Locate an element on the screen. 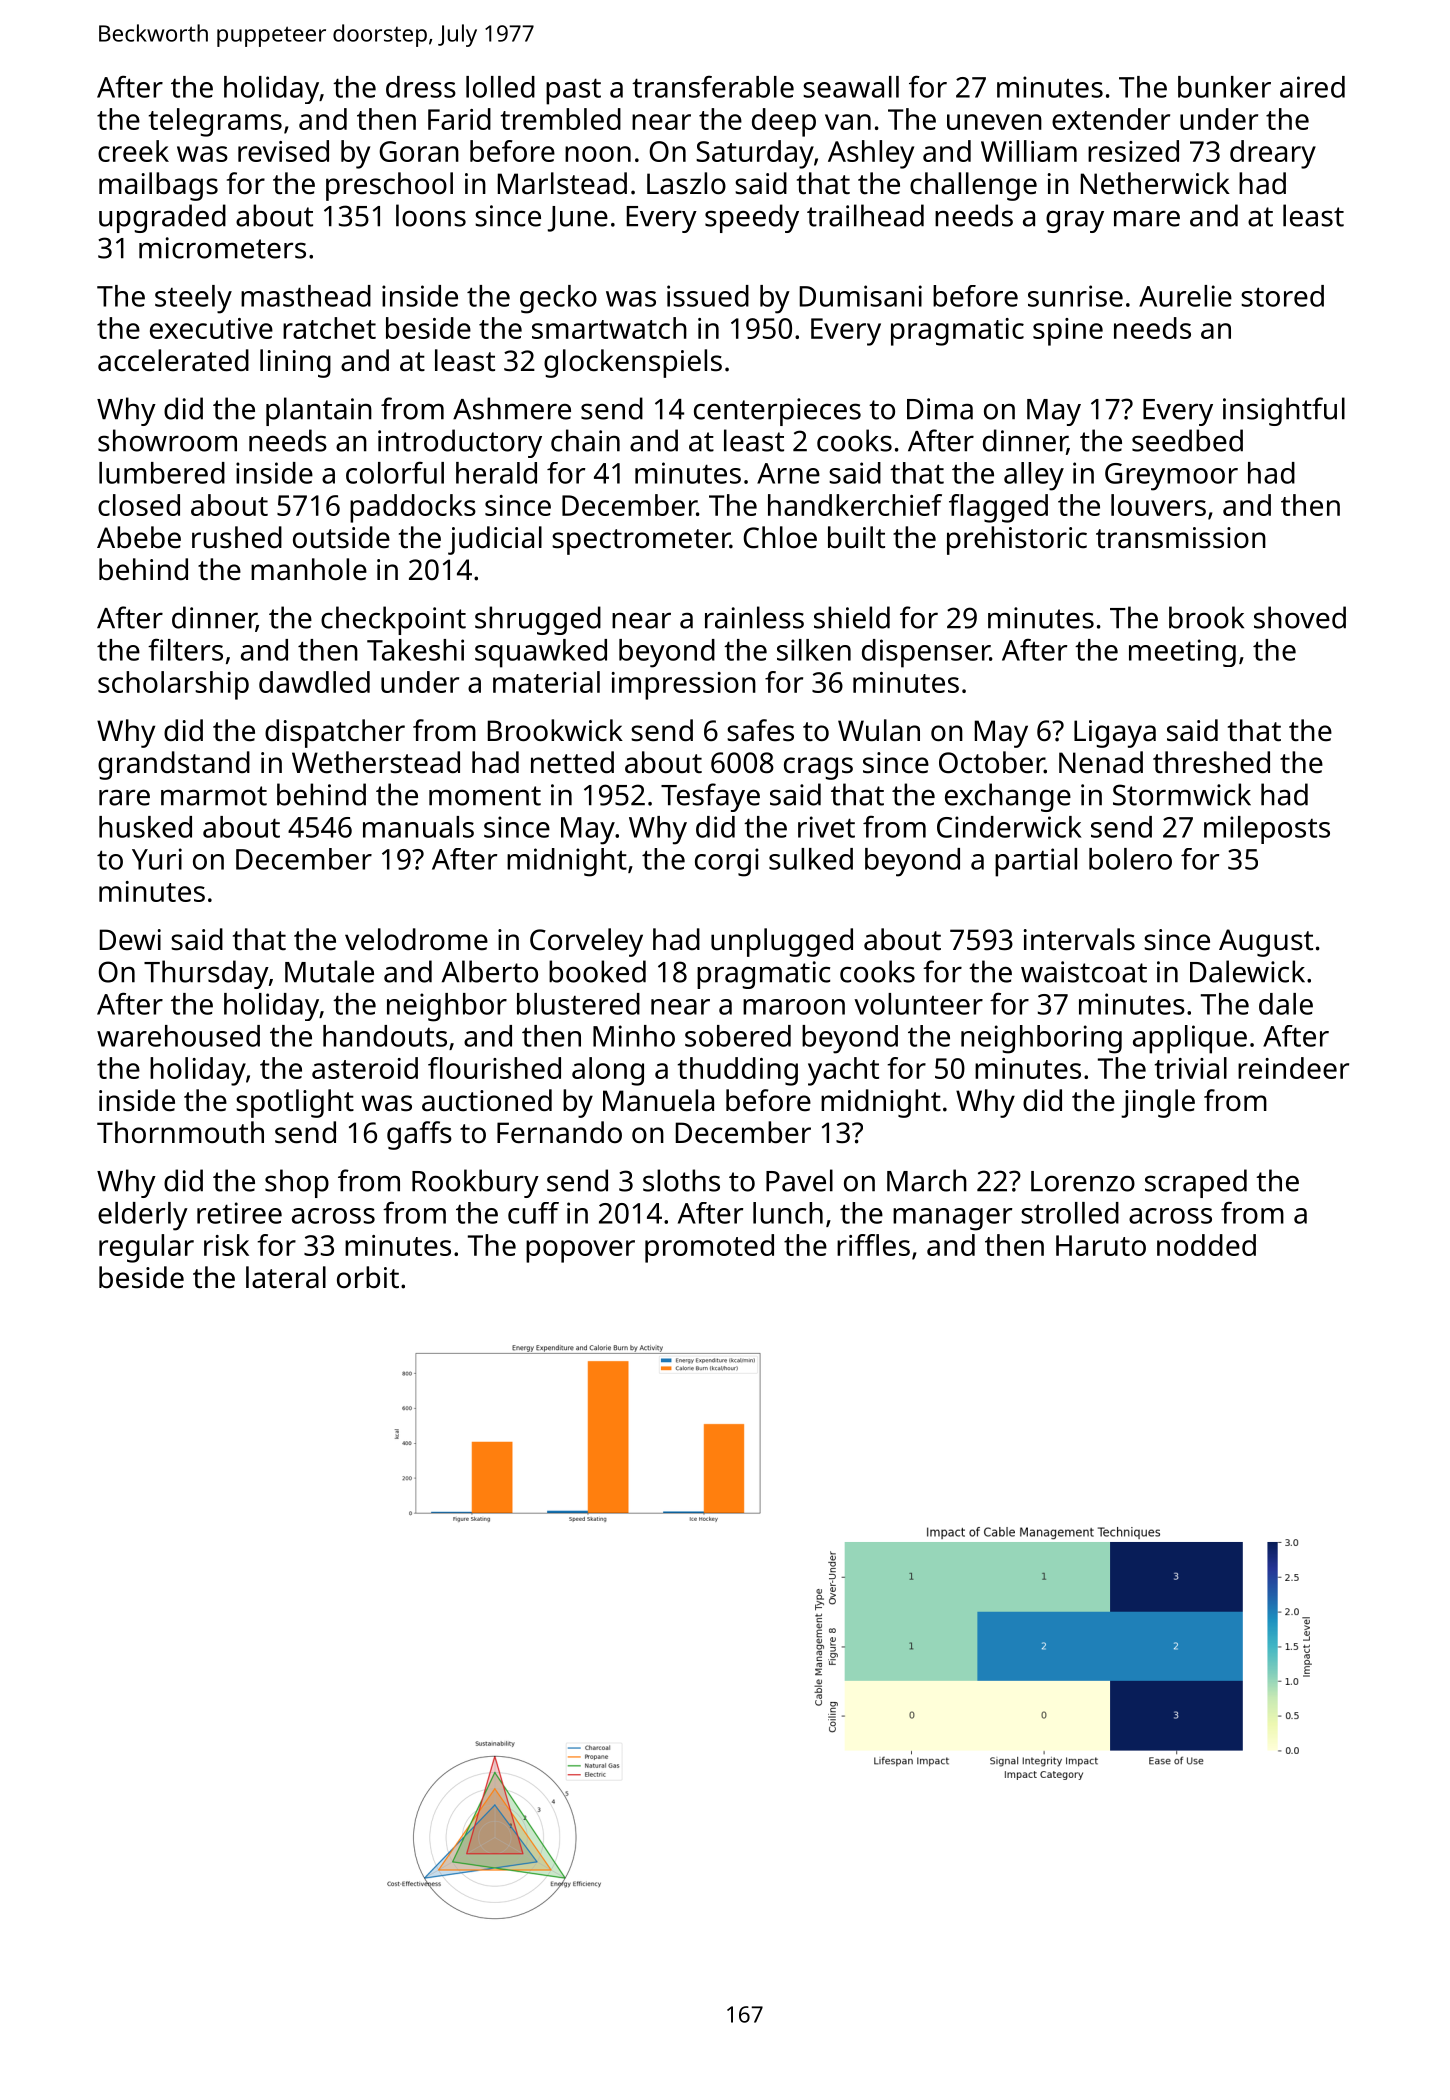 The image size is (1450, 2100). prehistoric is located at coordinates (1017, 540).
